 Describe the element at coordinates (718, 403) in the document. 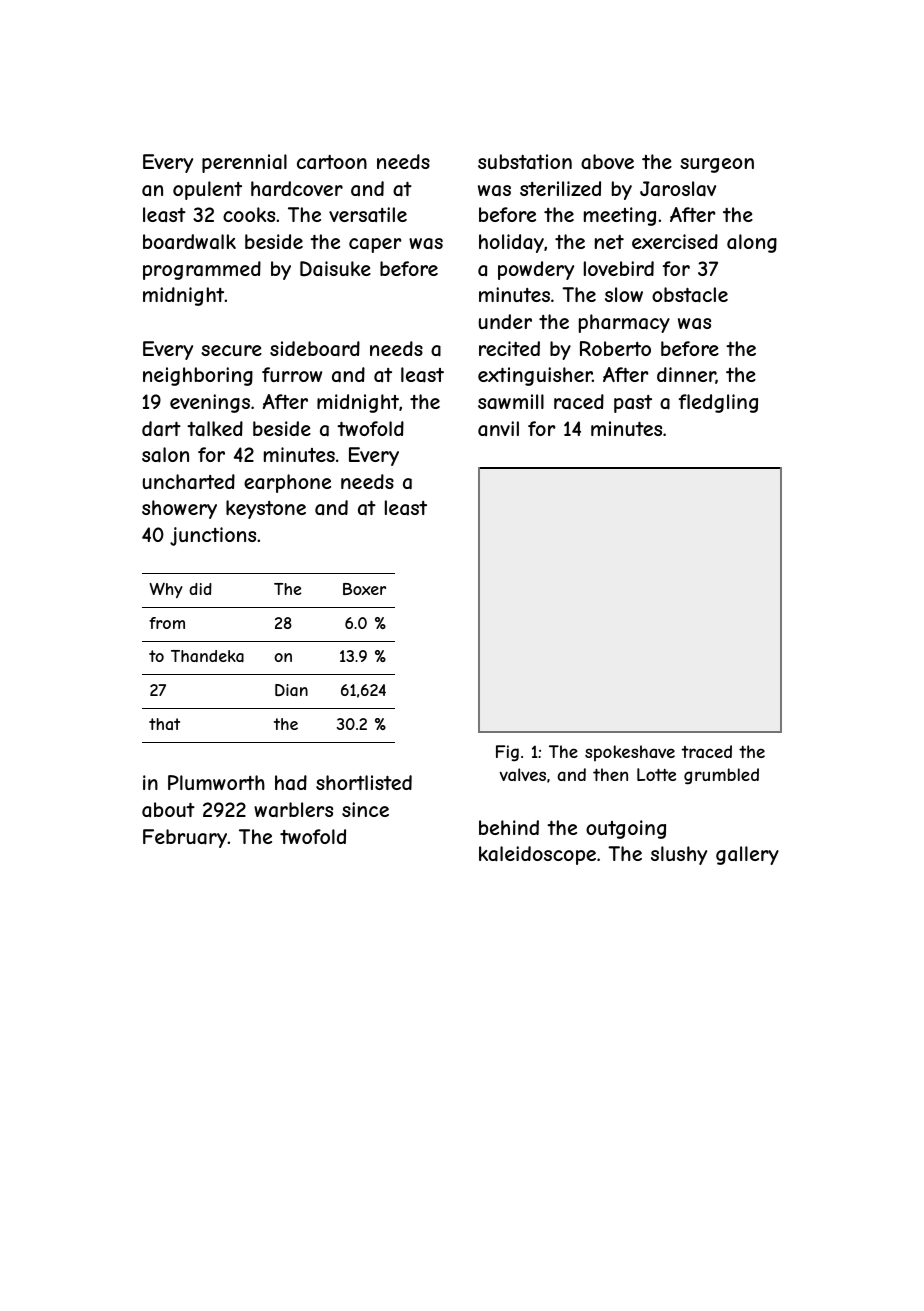

I see `fledgling` at that location.
